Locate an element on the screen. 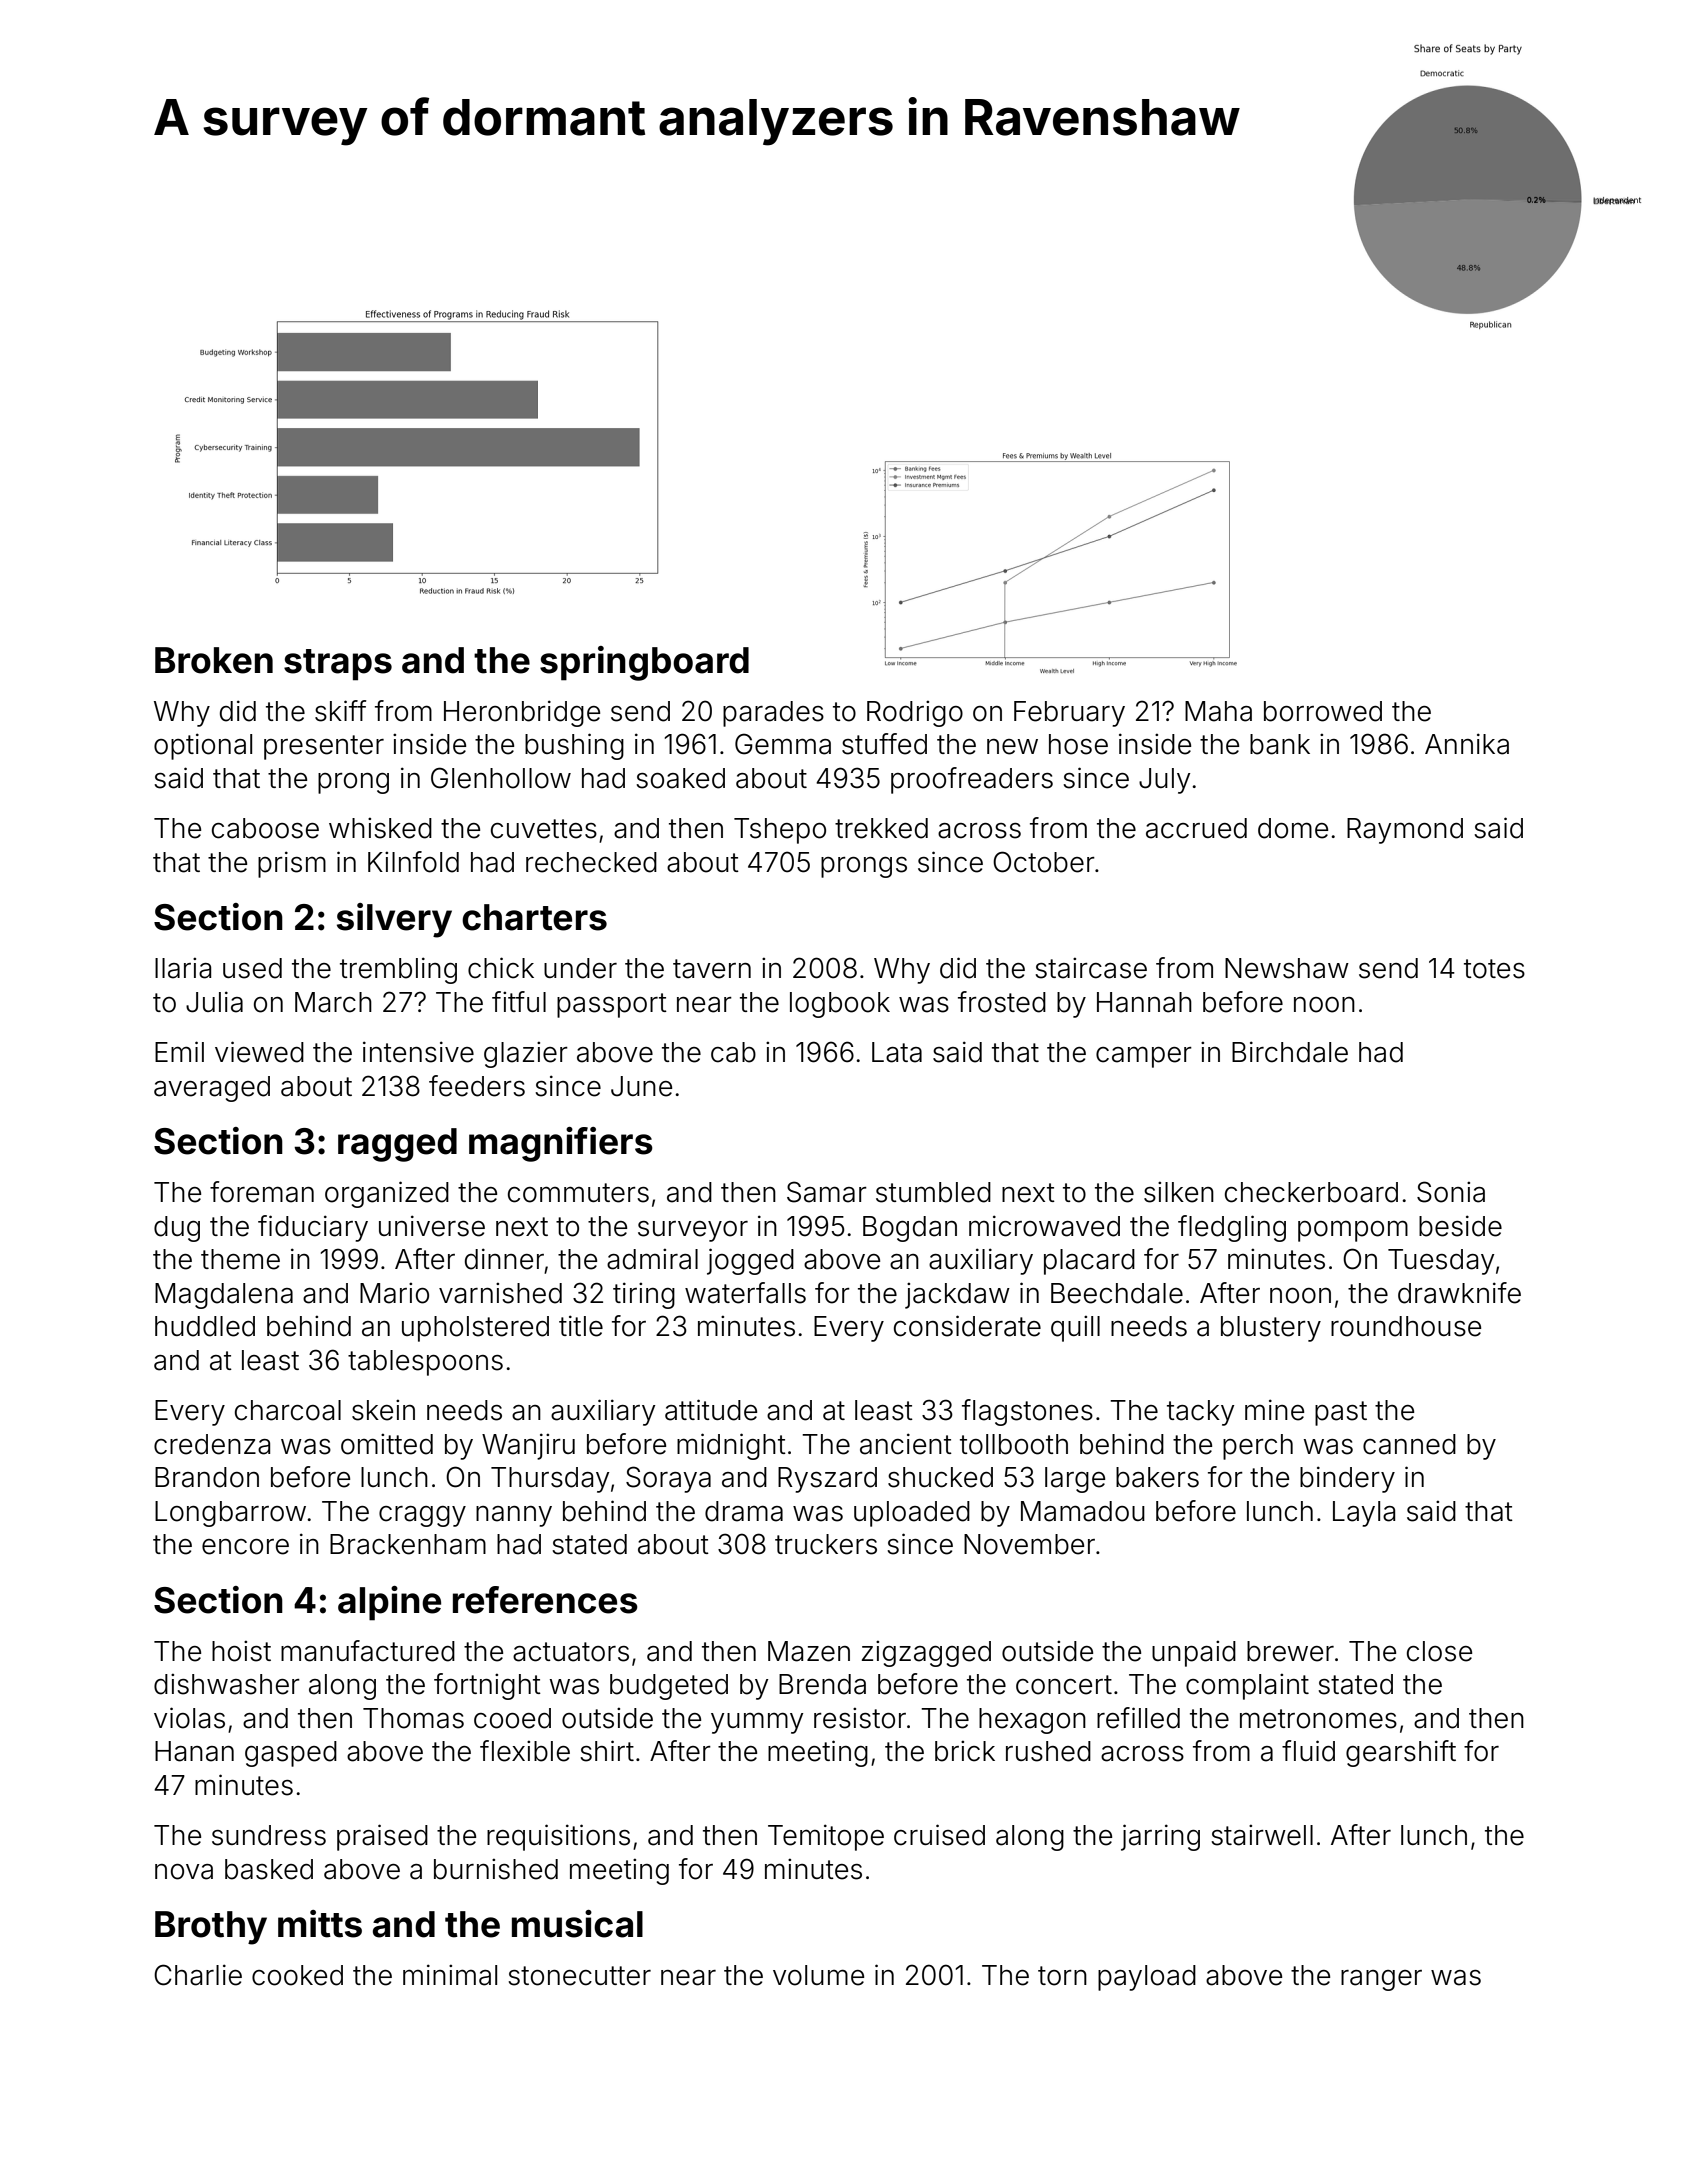 Image resolution: width=1683 pixels, height=2178 pixels. Longbarrow is located at coordinates (230, 1514).
